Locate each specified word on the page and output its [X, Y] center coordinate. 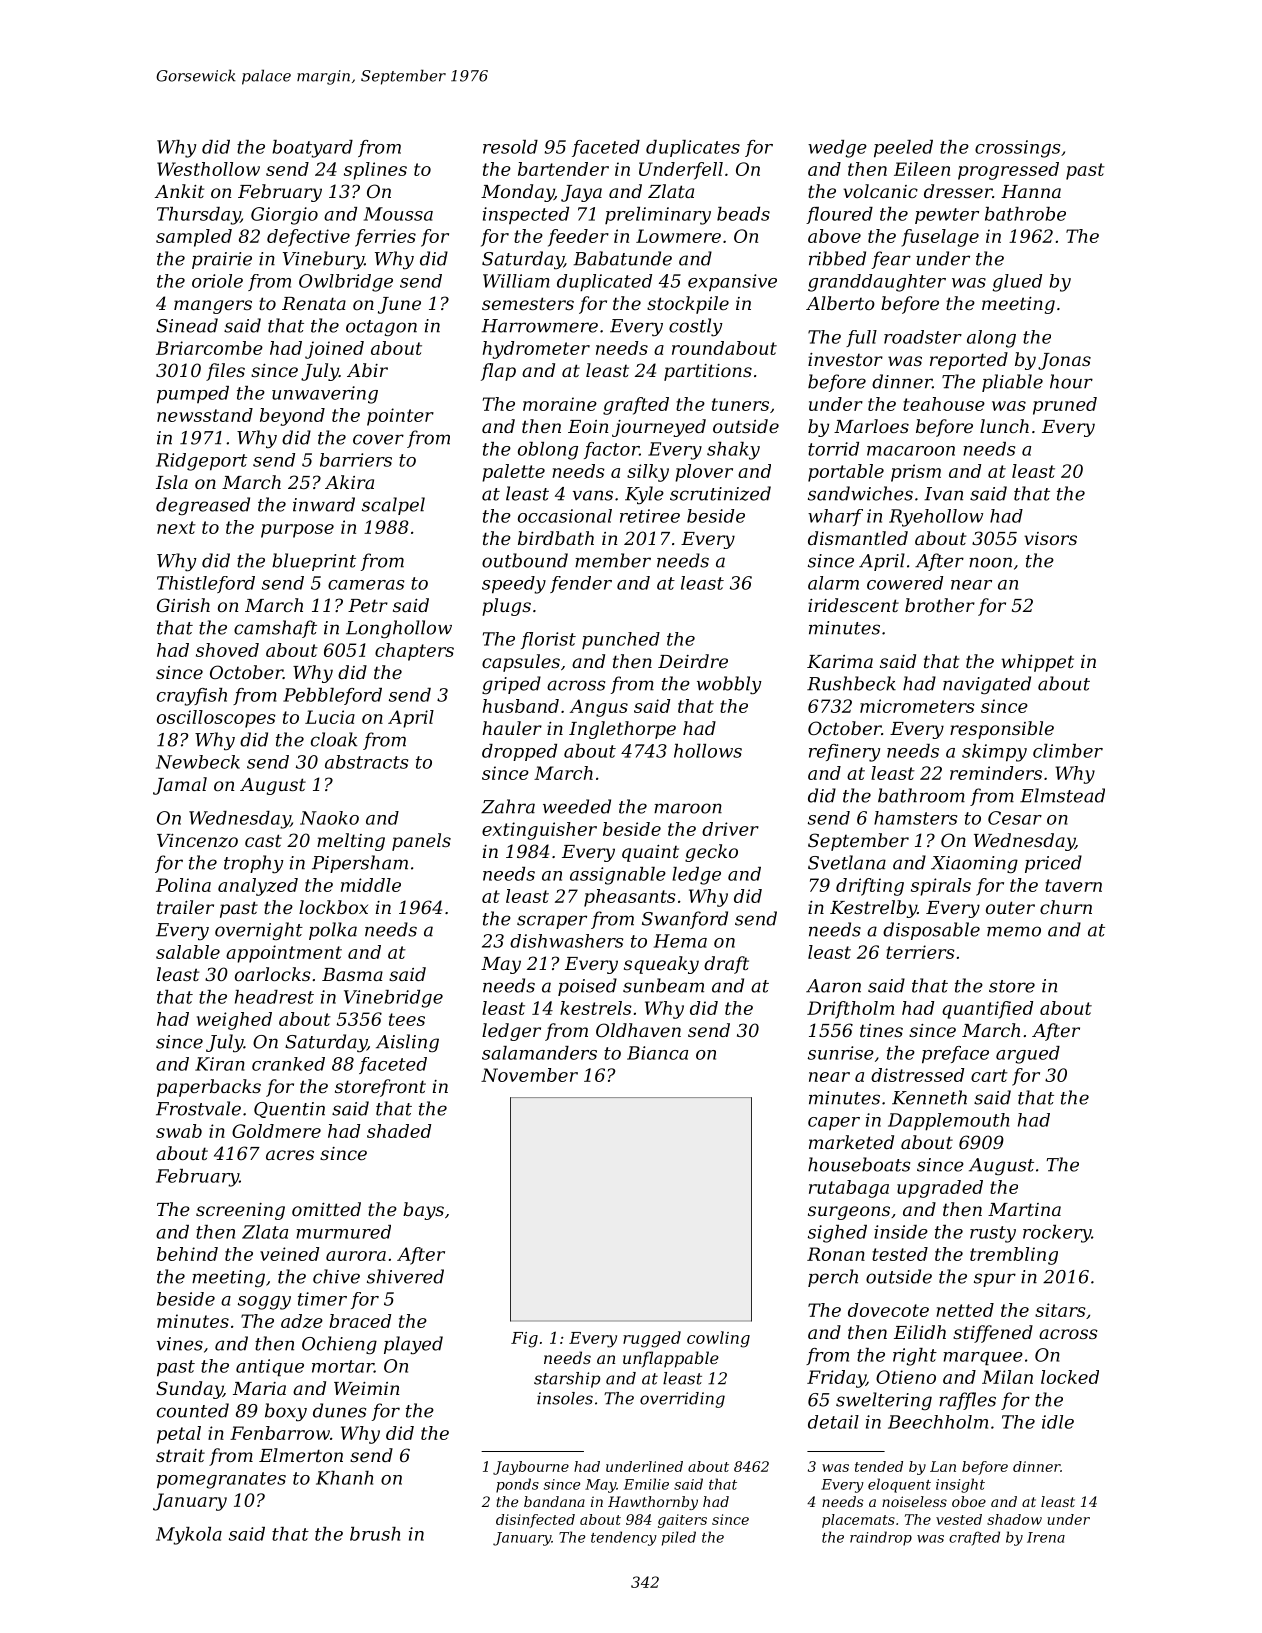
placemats [858, 1521]
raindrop [881, 1538]
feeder [578, 238]
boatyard [312, 149]
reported [969, 361]
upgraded [940, 1189]
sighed [837, 1234]
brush [375, 1534]
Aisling [407, 1043]
